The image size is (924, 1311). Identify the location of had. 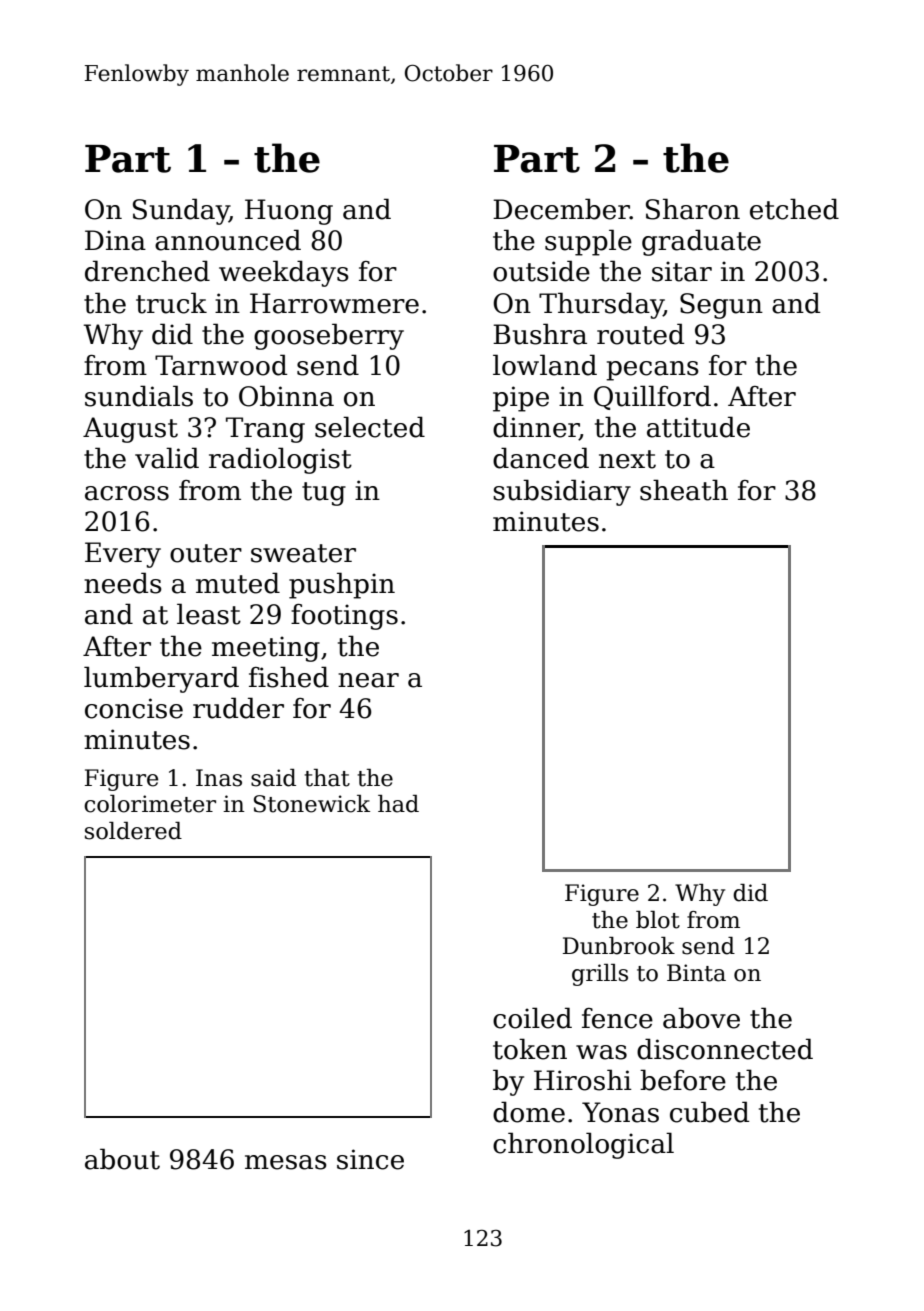
(398, 804).
